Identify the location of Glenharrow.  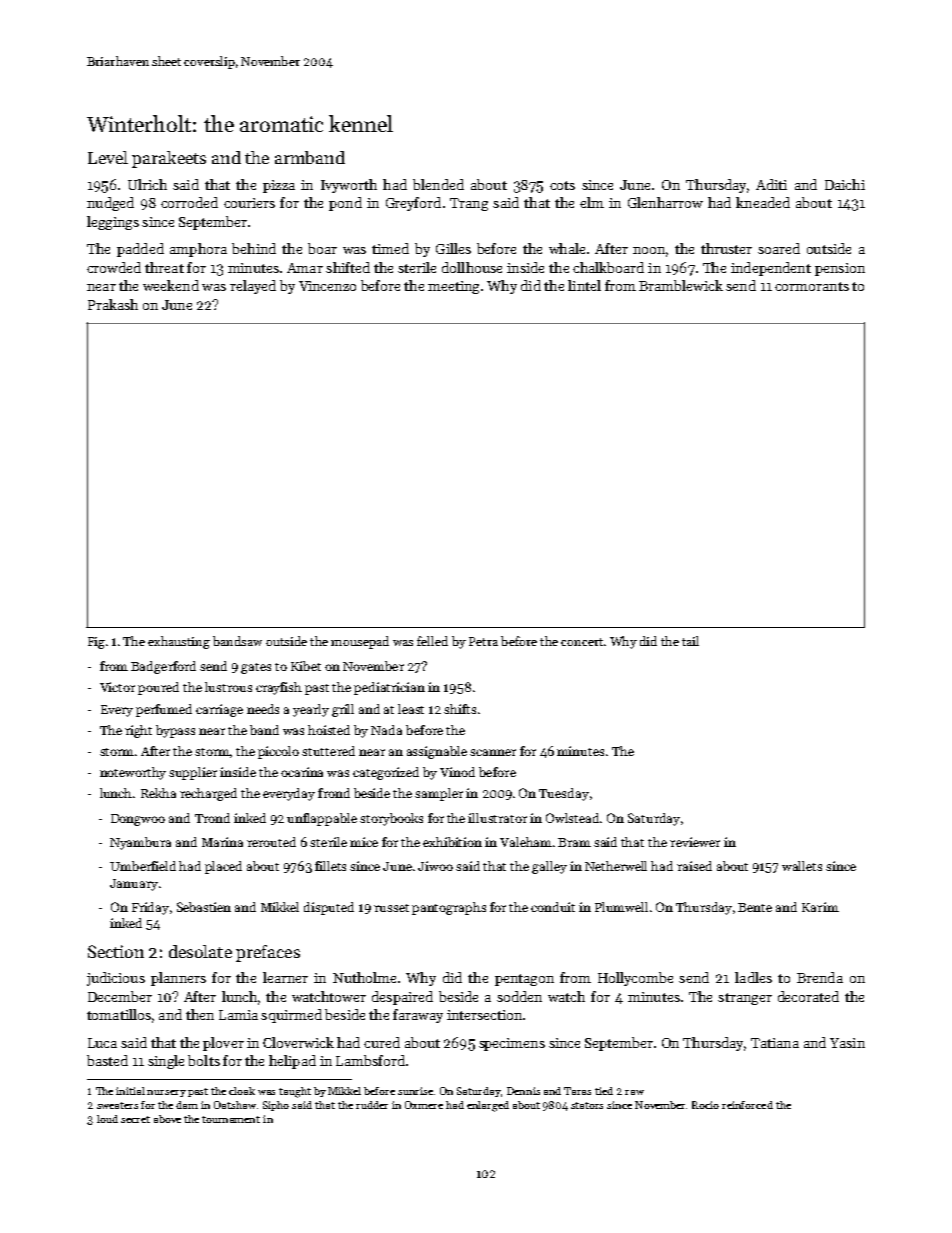
(665, 202).
